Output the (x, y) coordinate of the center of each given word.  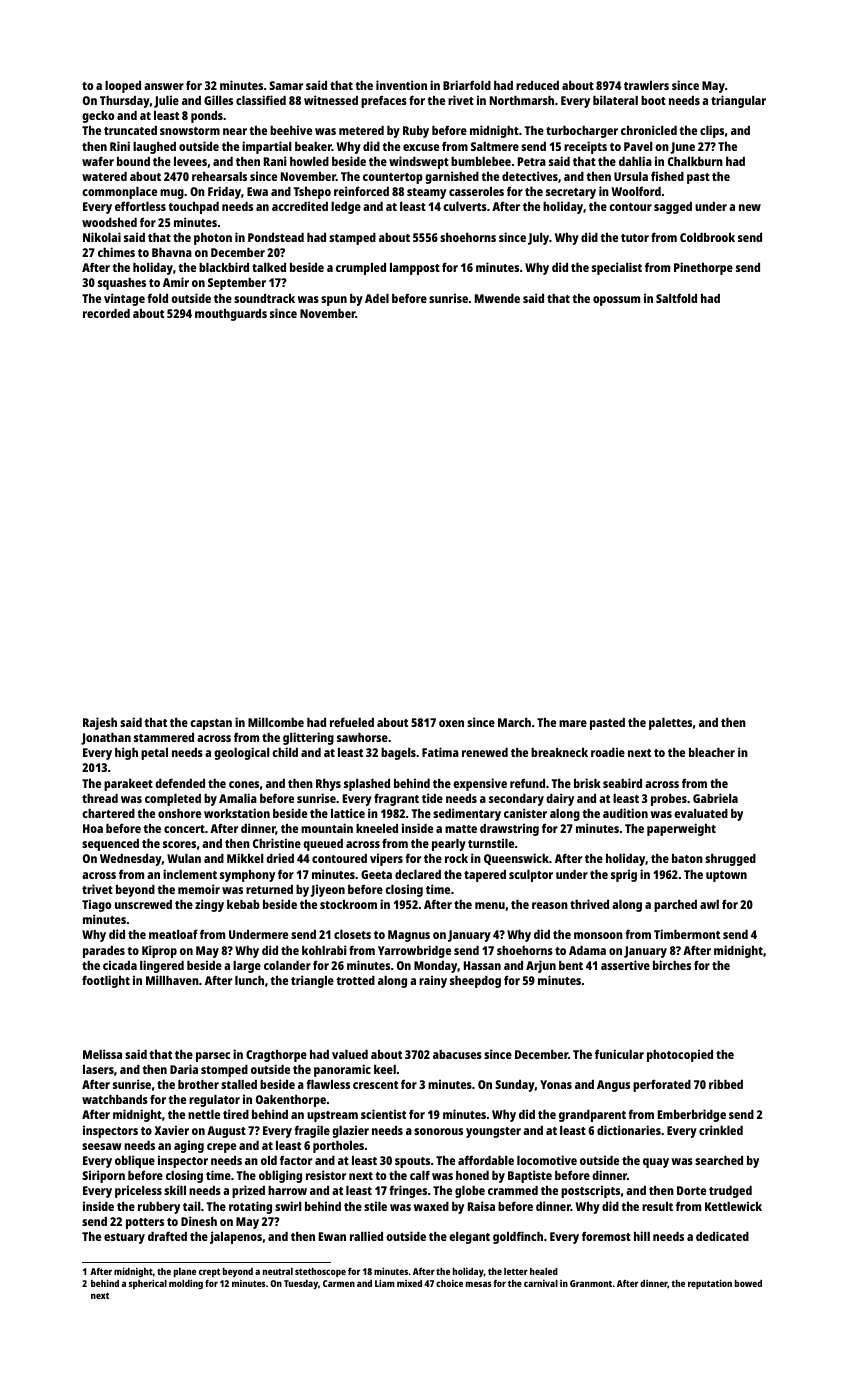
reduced (537, 85)
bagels (398, 754)
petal (154, 754)
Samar (286, 85)
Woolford (636, 191)
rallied (366, 1236)
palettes (670, 724)
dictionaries (629, 1130)
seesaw (102, 1146)
